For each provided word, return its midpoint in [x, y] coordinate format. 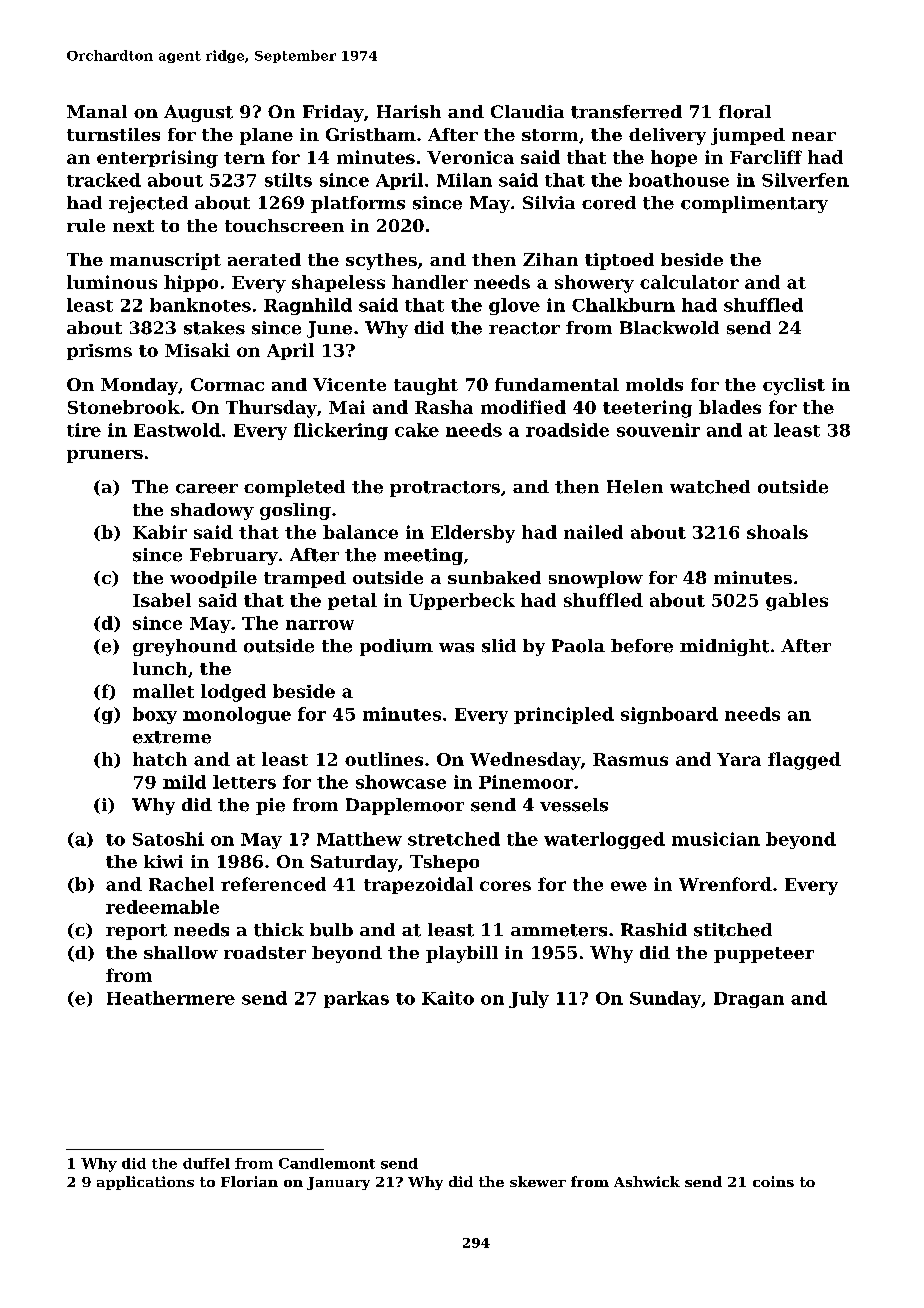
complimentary [754, 204]
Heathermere [171, 998]
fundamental [557, 384]
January [338, 1183]
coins [773, 1181]
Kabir [160, 532]
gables [797, 602]
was [456, 648]
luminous [112, 282]
